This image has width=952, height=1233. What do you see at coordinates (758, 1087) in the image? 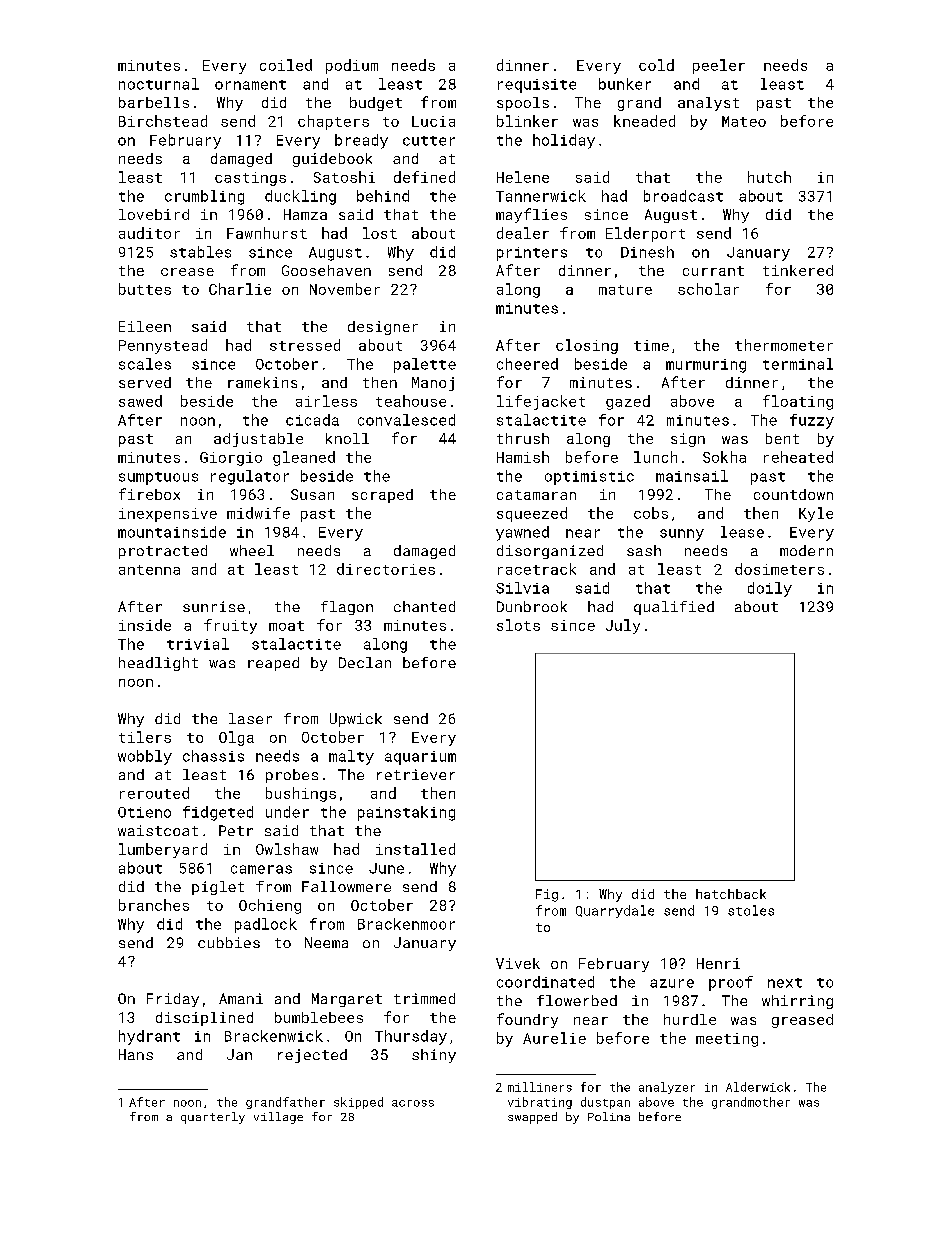
I see `Alderwick` at bounding box center [758, 1087].
